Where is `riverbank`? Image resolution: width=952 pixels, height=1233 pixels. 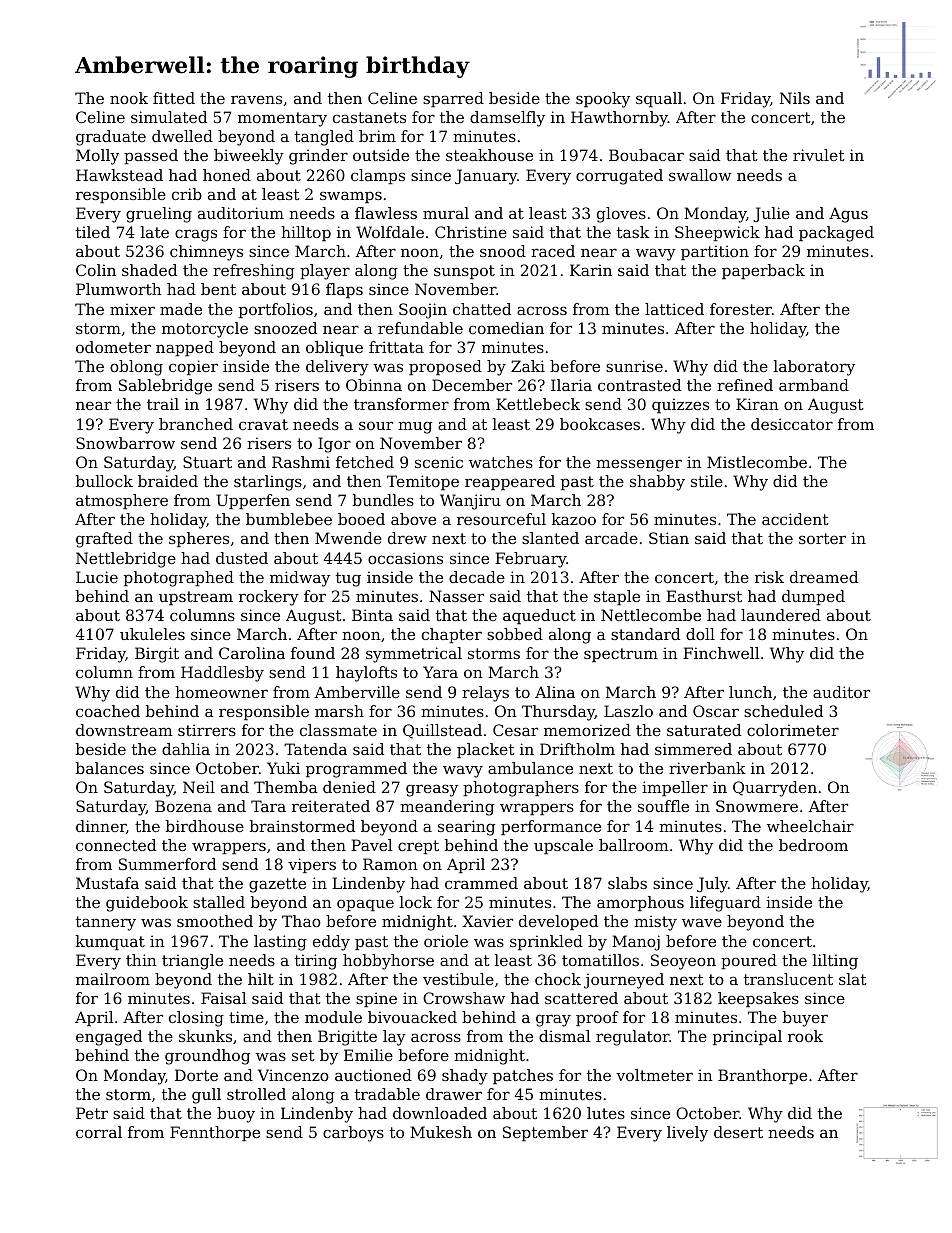
riverbank is located at coordinates (707, 768).
